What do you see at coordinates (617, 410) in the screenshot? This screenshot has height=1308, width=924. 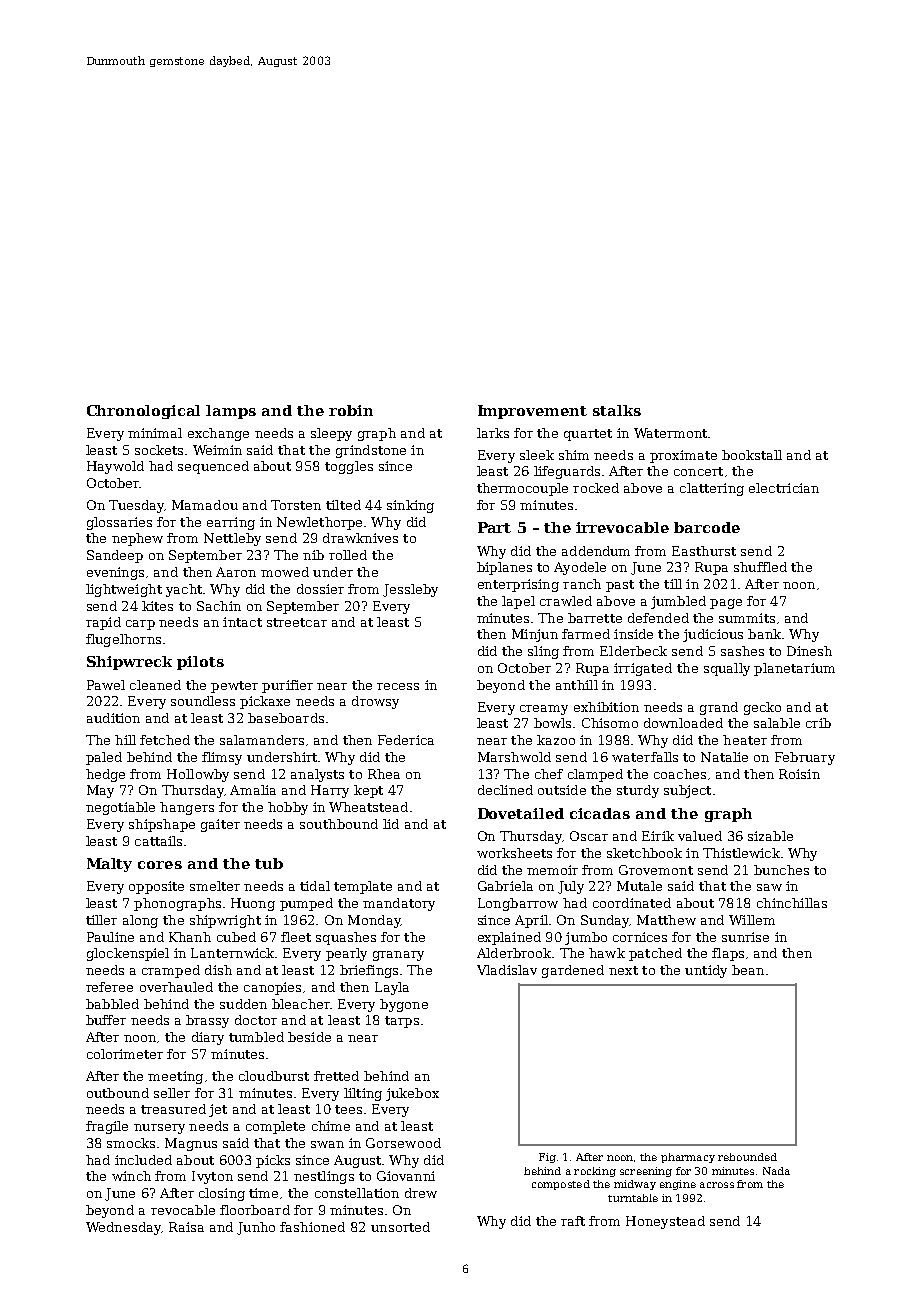 I see `stalks` at bounding box center [617, 410].
